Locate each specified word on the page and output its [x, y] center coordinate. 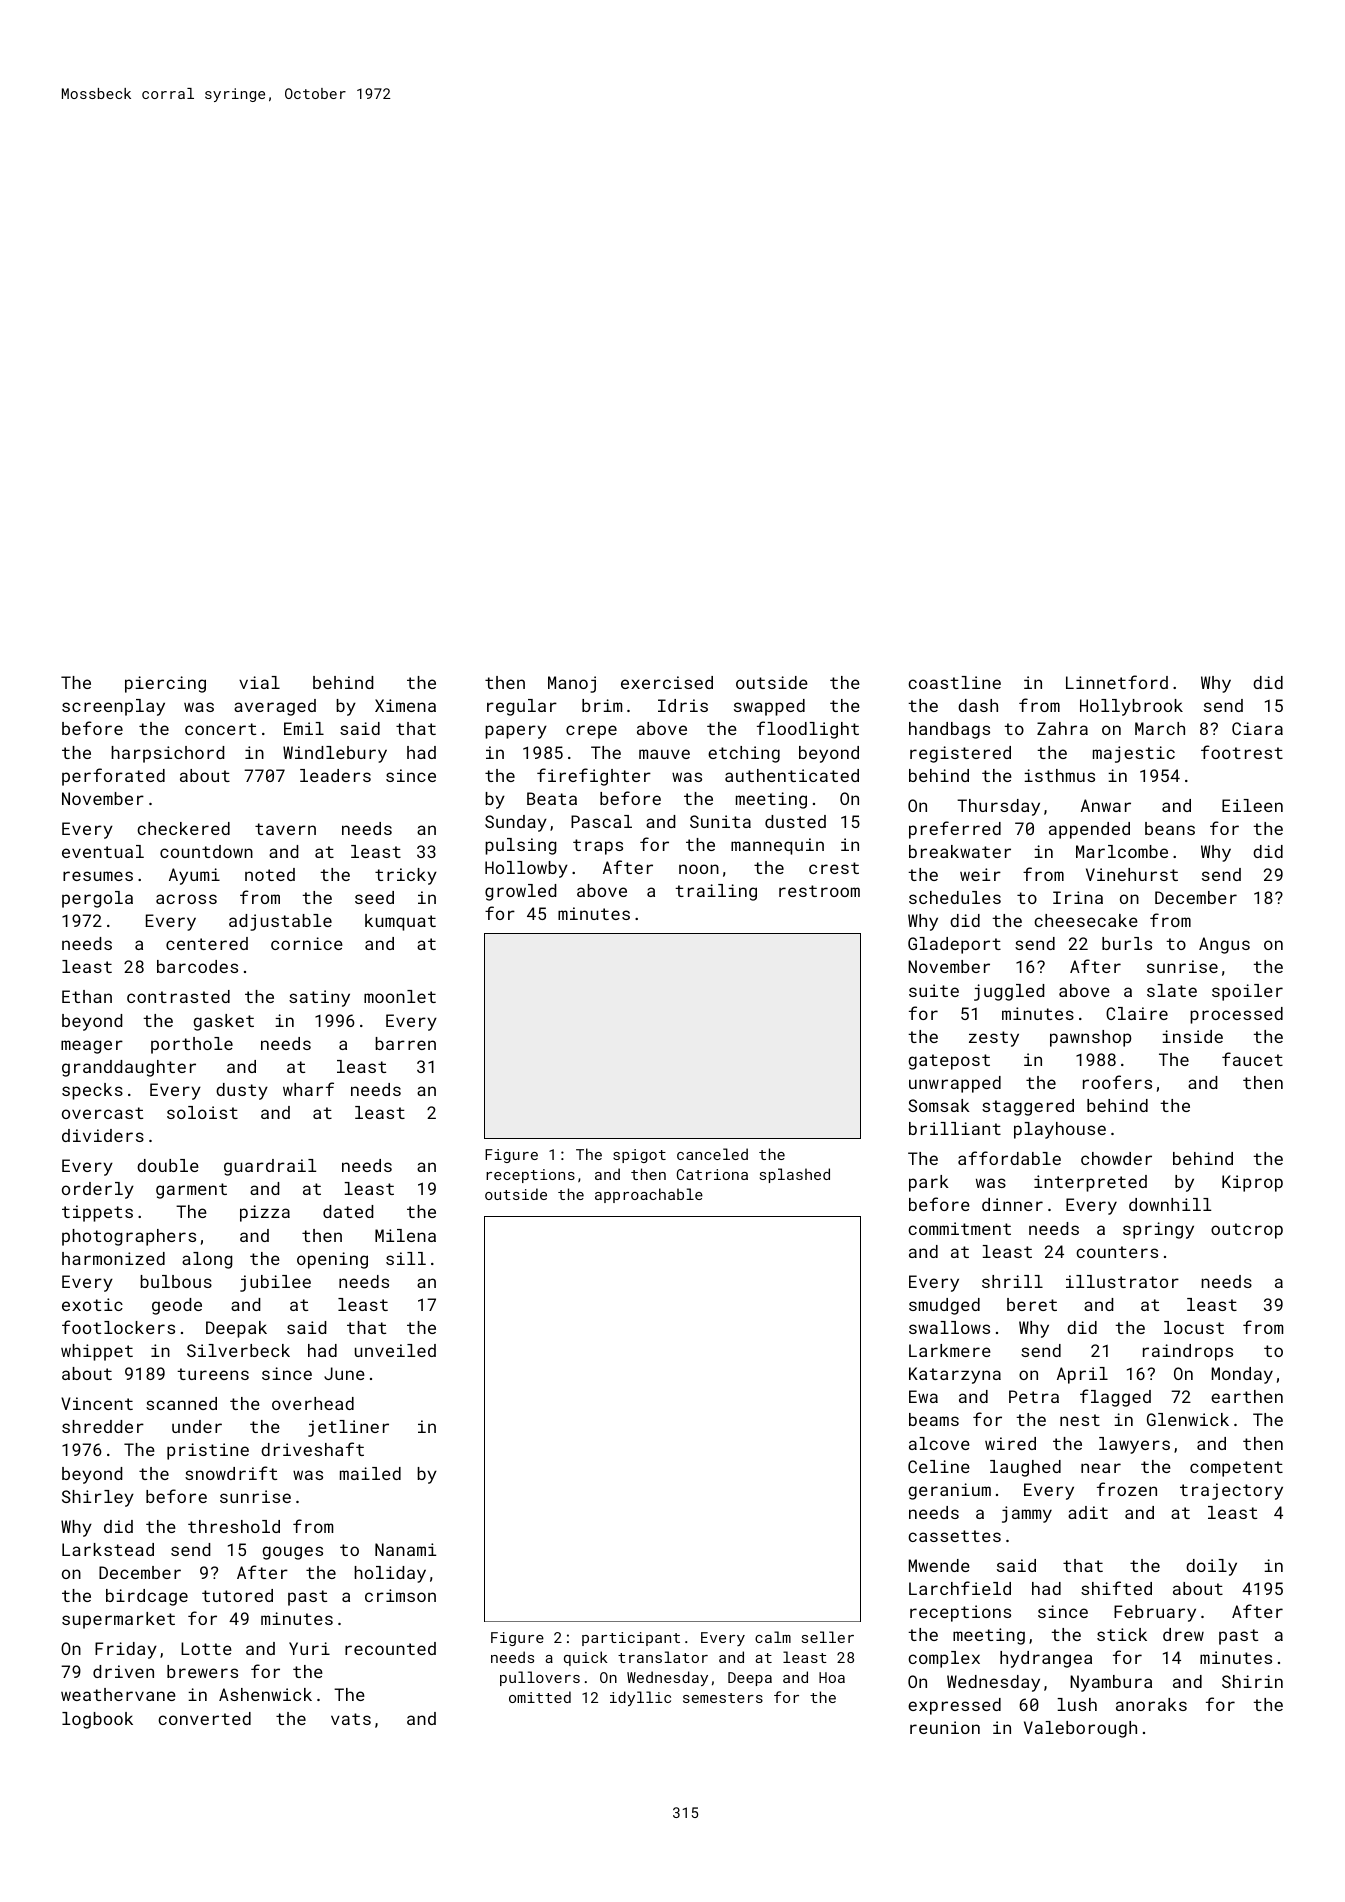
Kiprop [1252, 1183]
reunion [945, 1727]
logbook [97, 1720]
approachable [649, 1195]
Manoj [572, 684]
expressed [954, 1706]
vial [259, 682]
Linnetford [1117, 682]
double [168, 1165]
